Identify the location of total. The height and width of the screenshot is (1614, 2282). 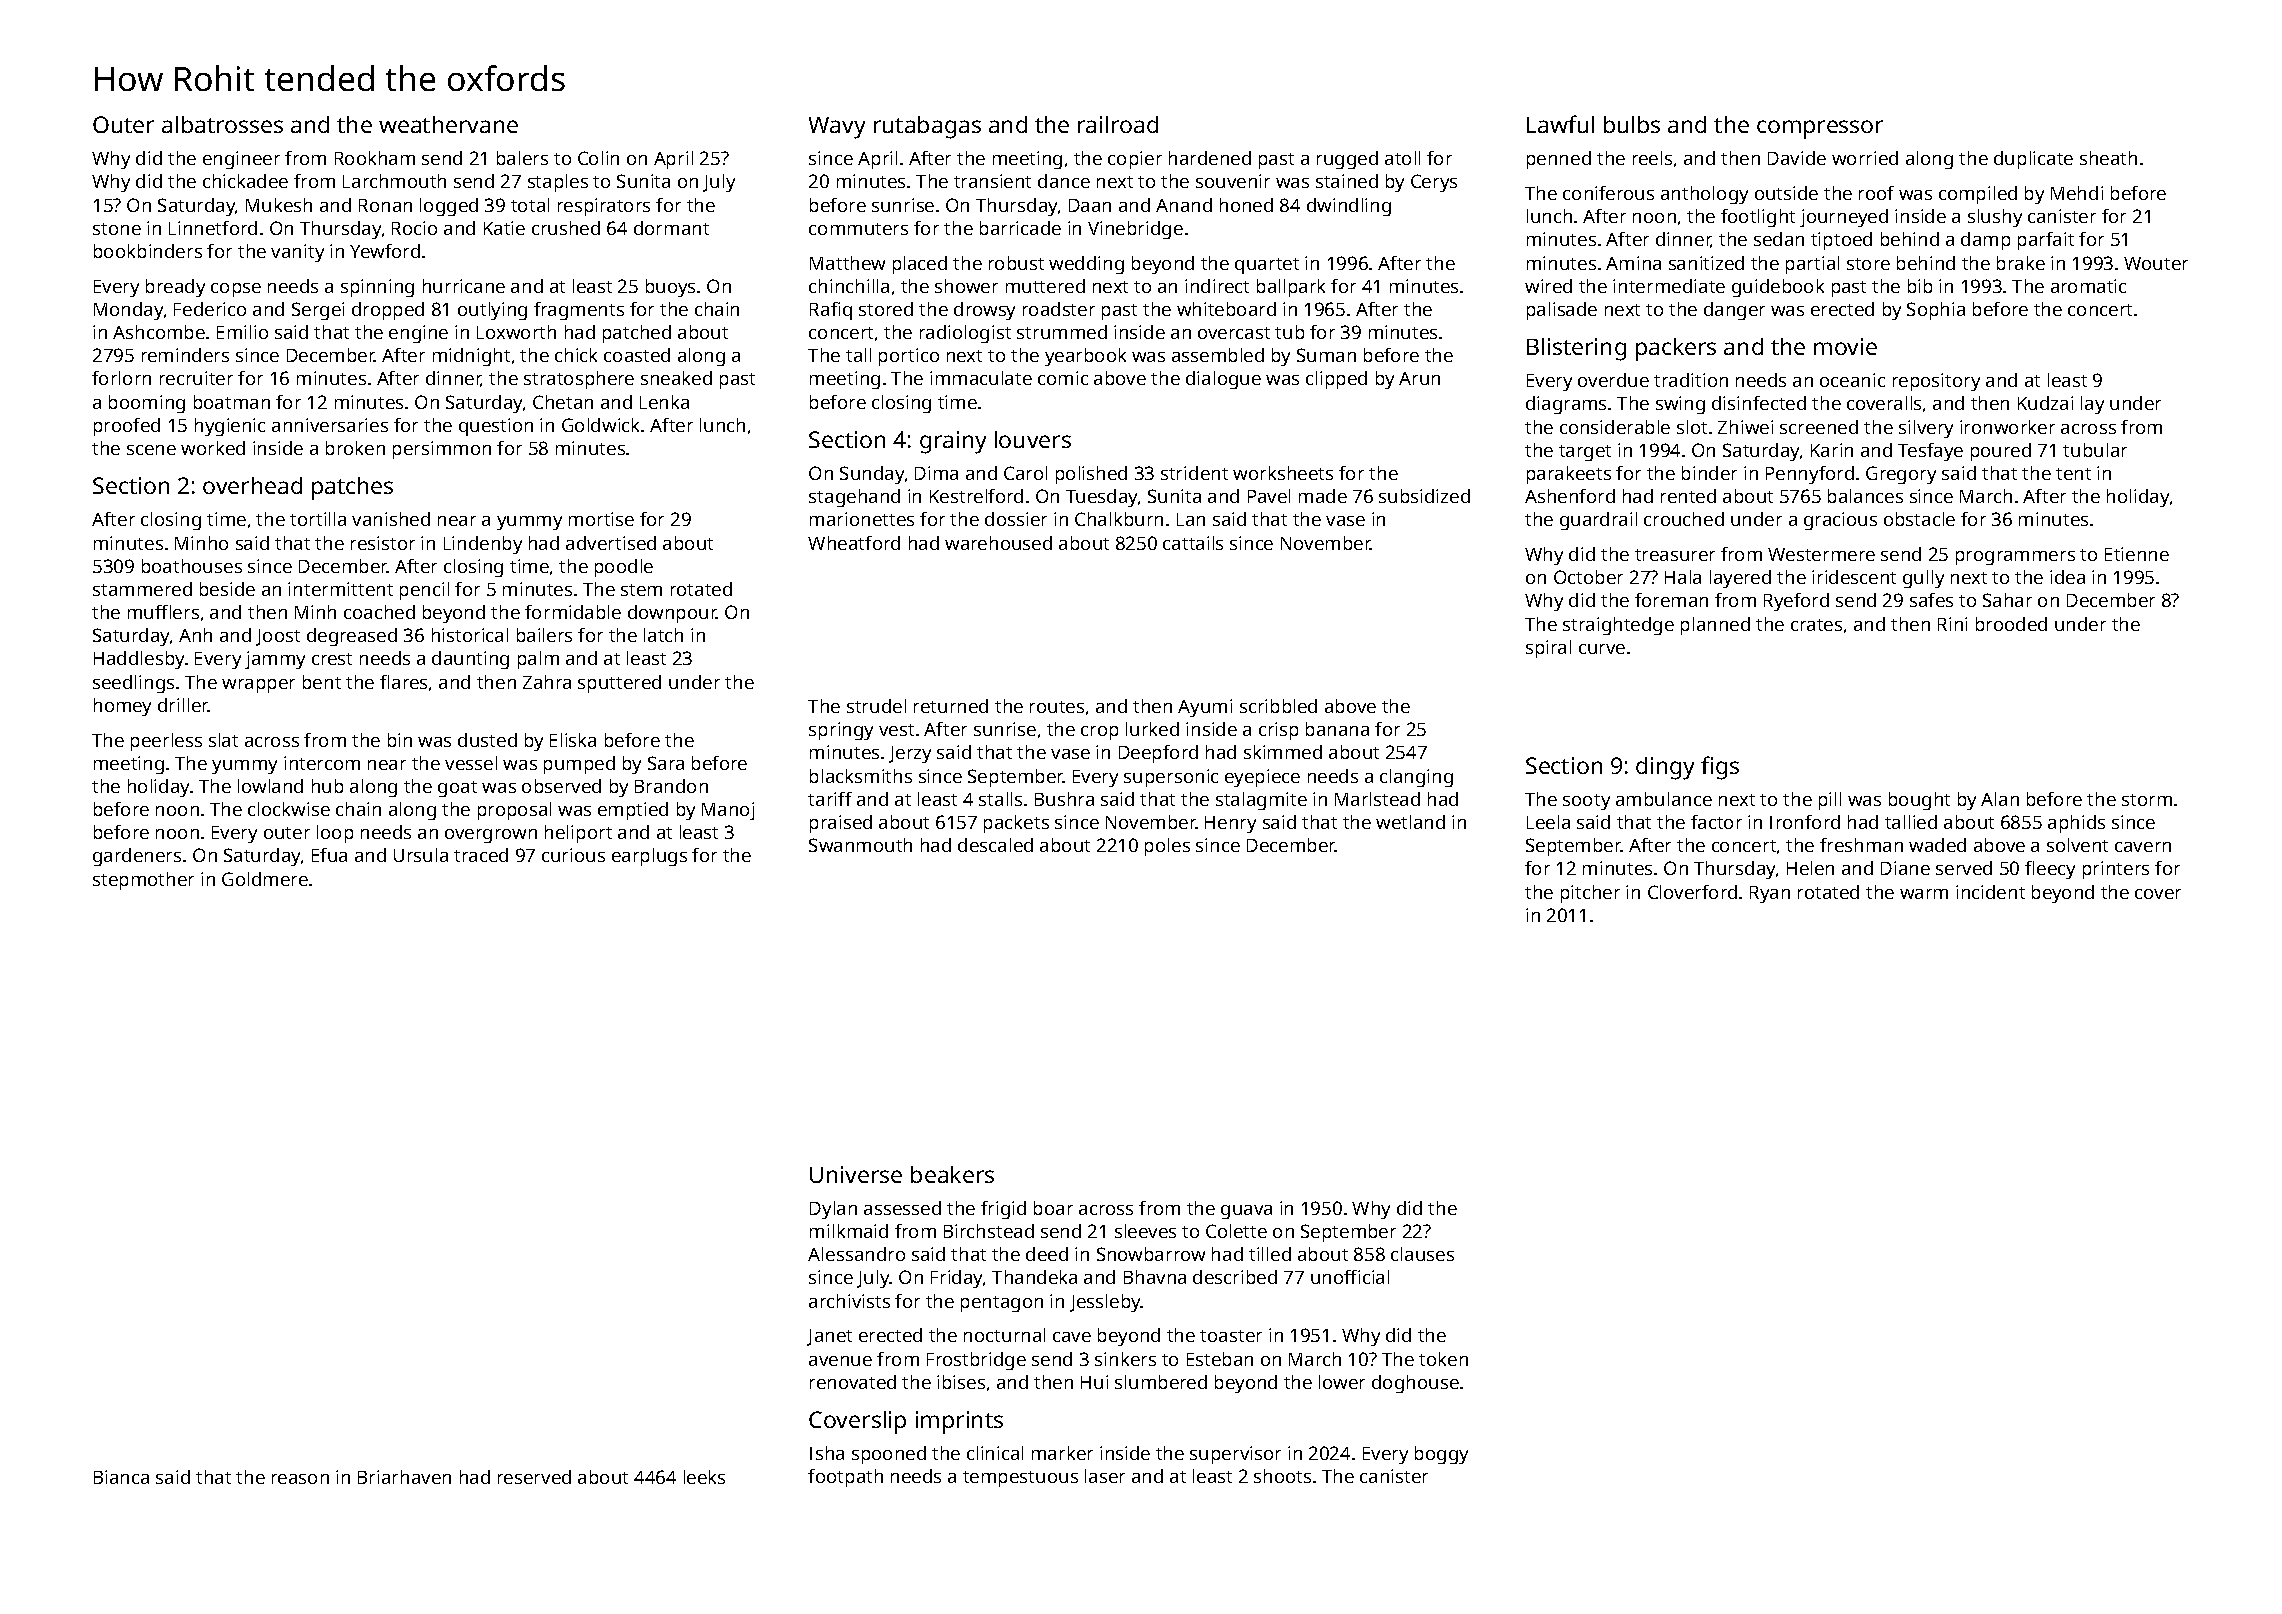
(530, 205).
